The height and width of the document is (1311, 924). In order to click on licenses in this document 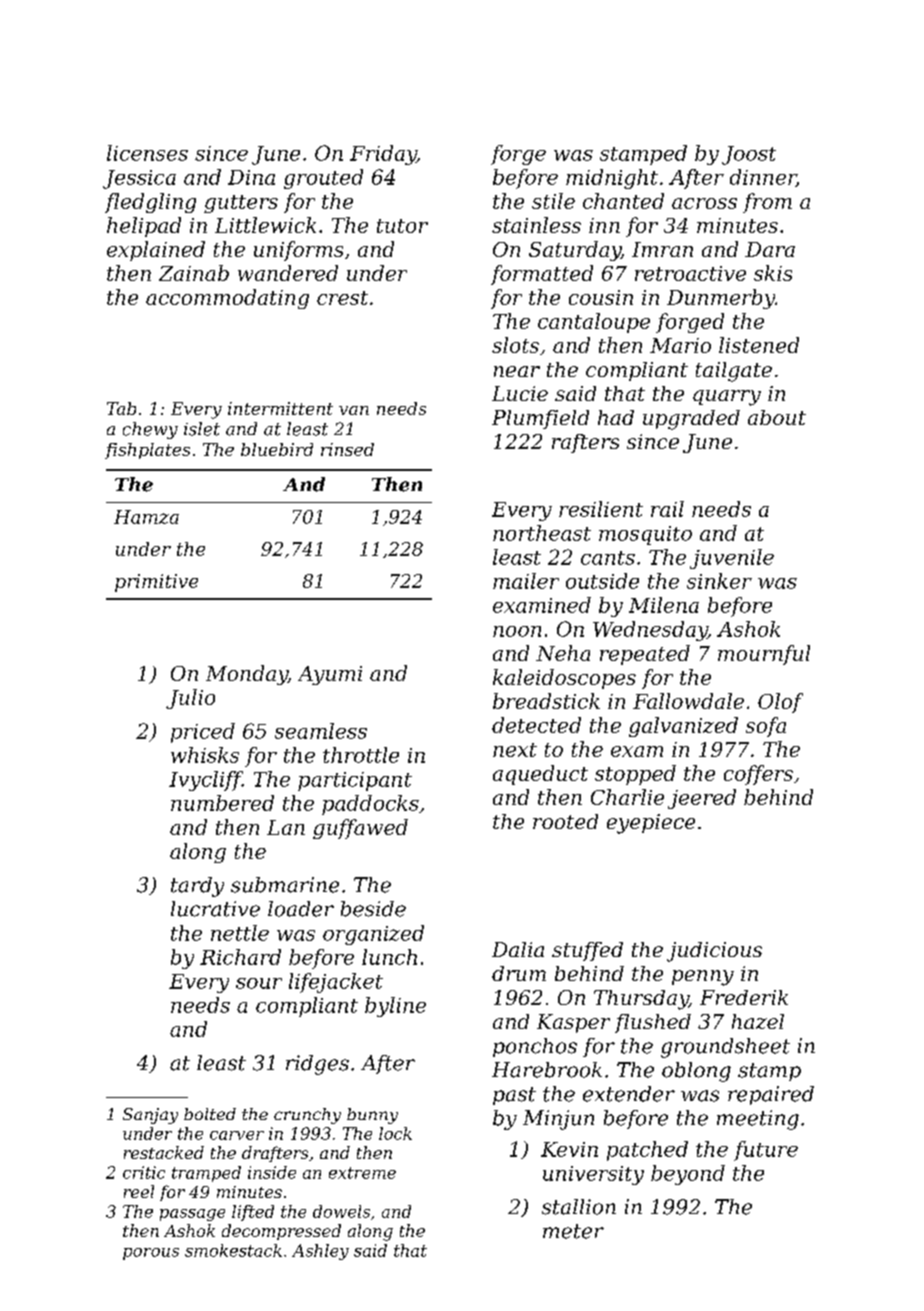, I will do `click(147, 153)`.
